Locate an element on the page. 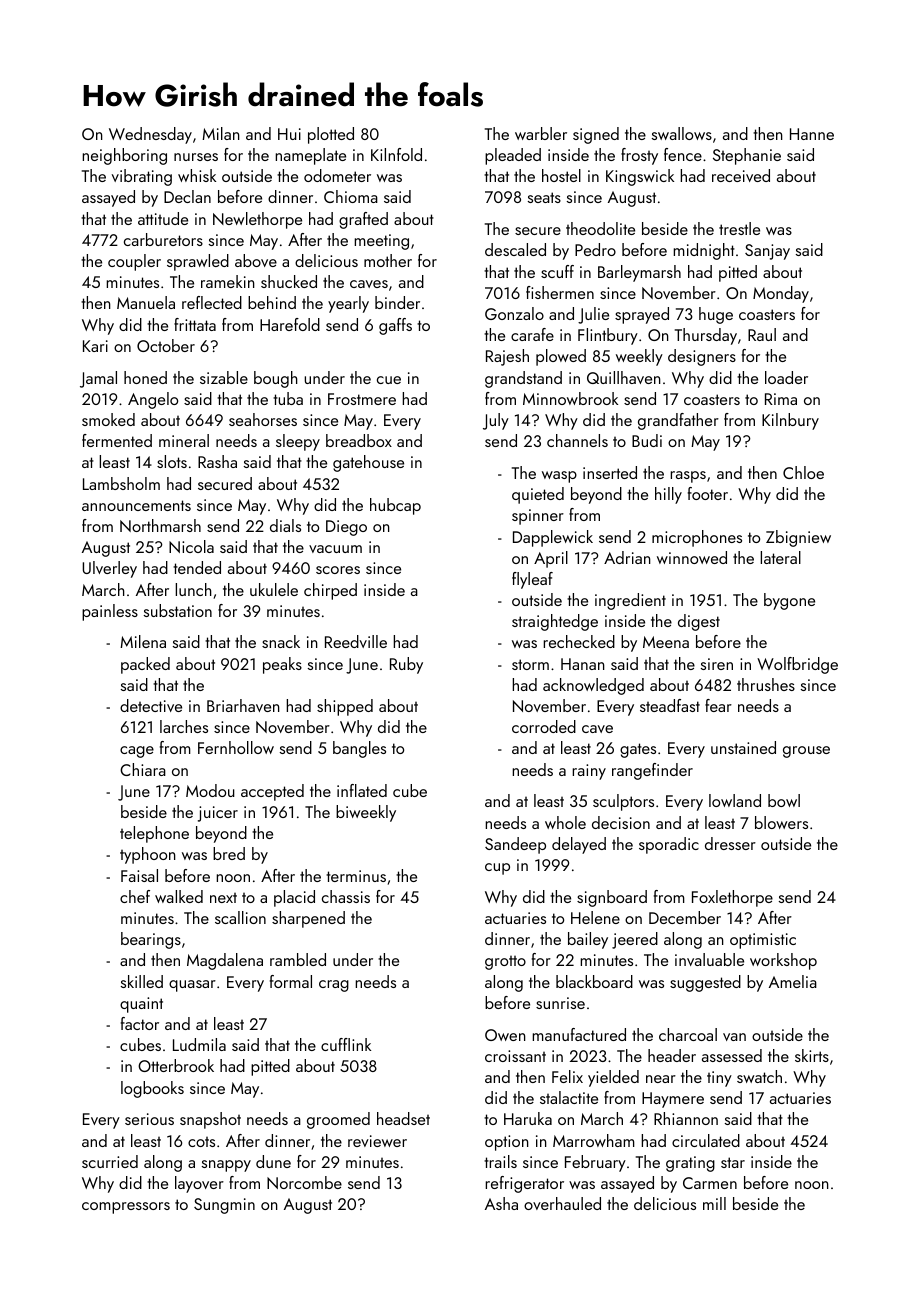  overhauled is located at coordinates (562, 1203).
